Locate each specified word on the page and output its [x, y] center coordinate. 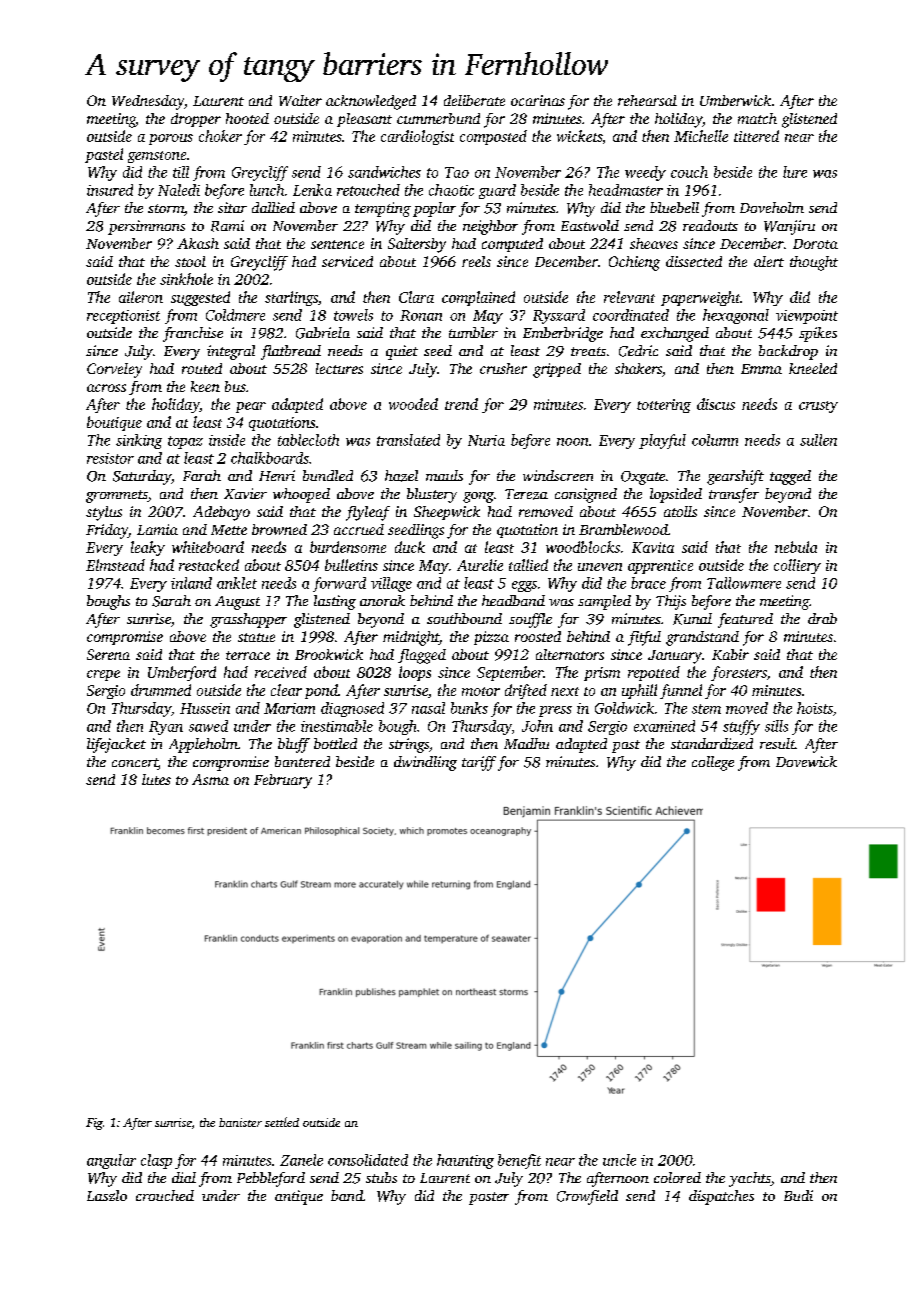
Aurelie [480, 565]
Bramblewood [623, 529]
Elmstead [115, 565]
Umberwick [735, 100]
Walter [300, 100]
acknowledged [371, 102]
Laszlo [107, 1195]
